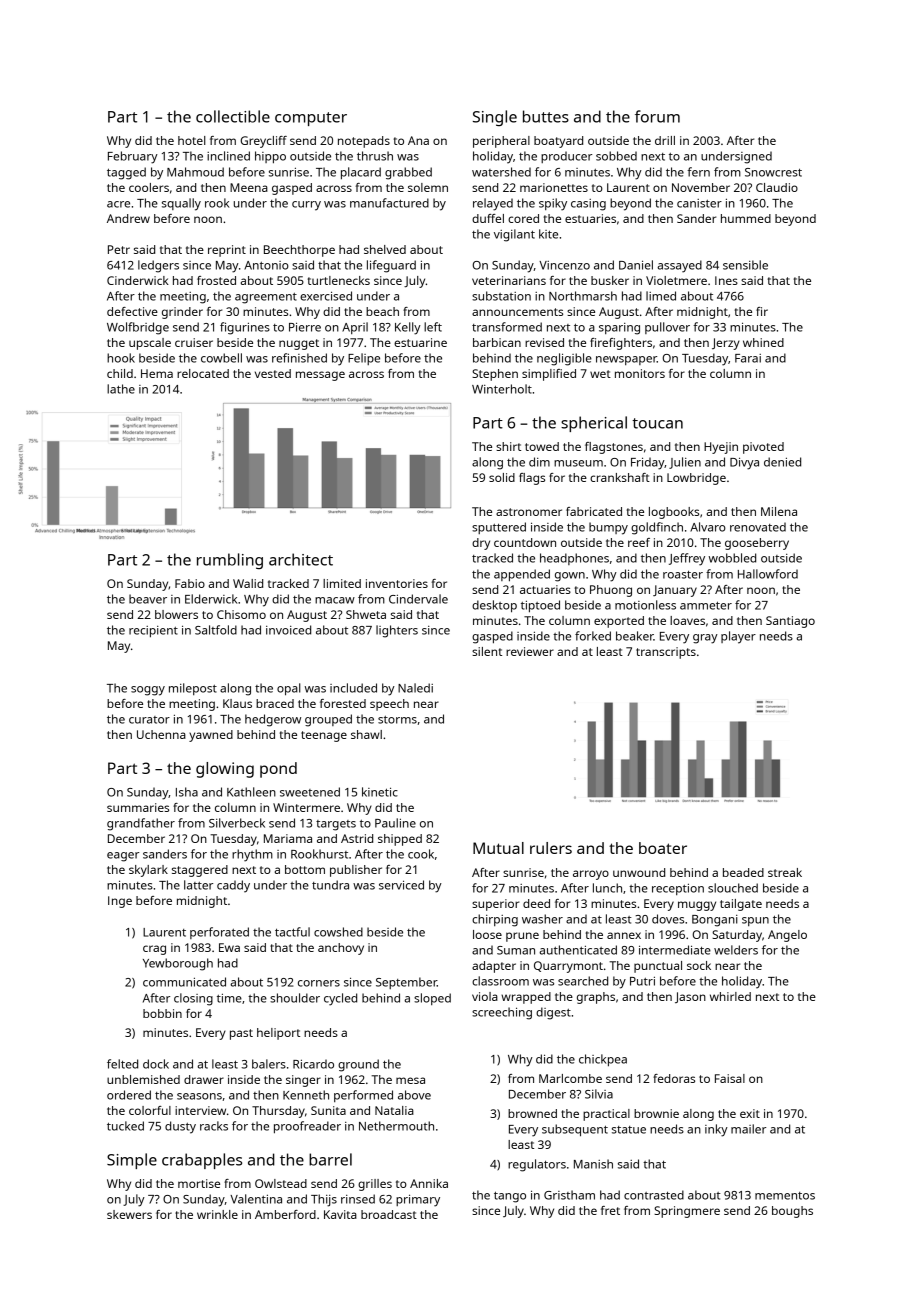 The width and height of the image is (924, 1308). Describe the element at coordinates (153, 631) in the image. I see `recipient` at that location.
